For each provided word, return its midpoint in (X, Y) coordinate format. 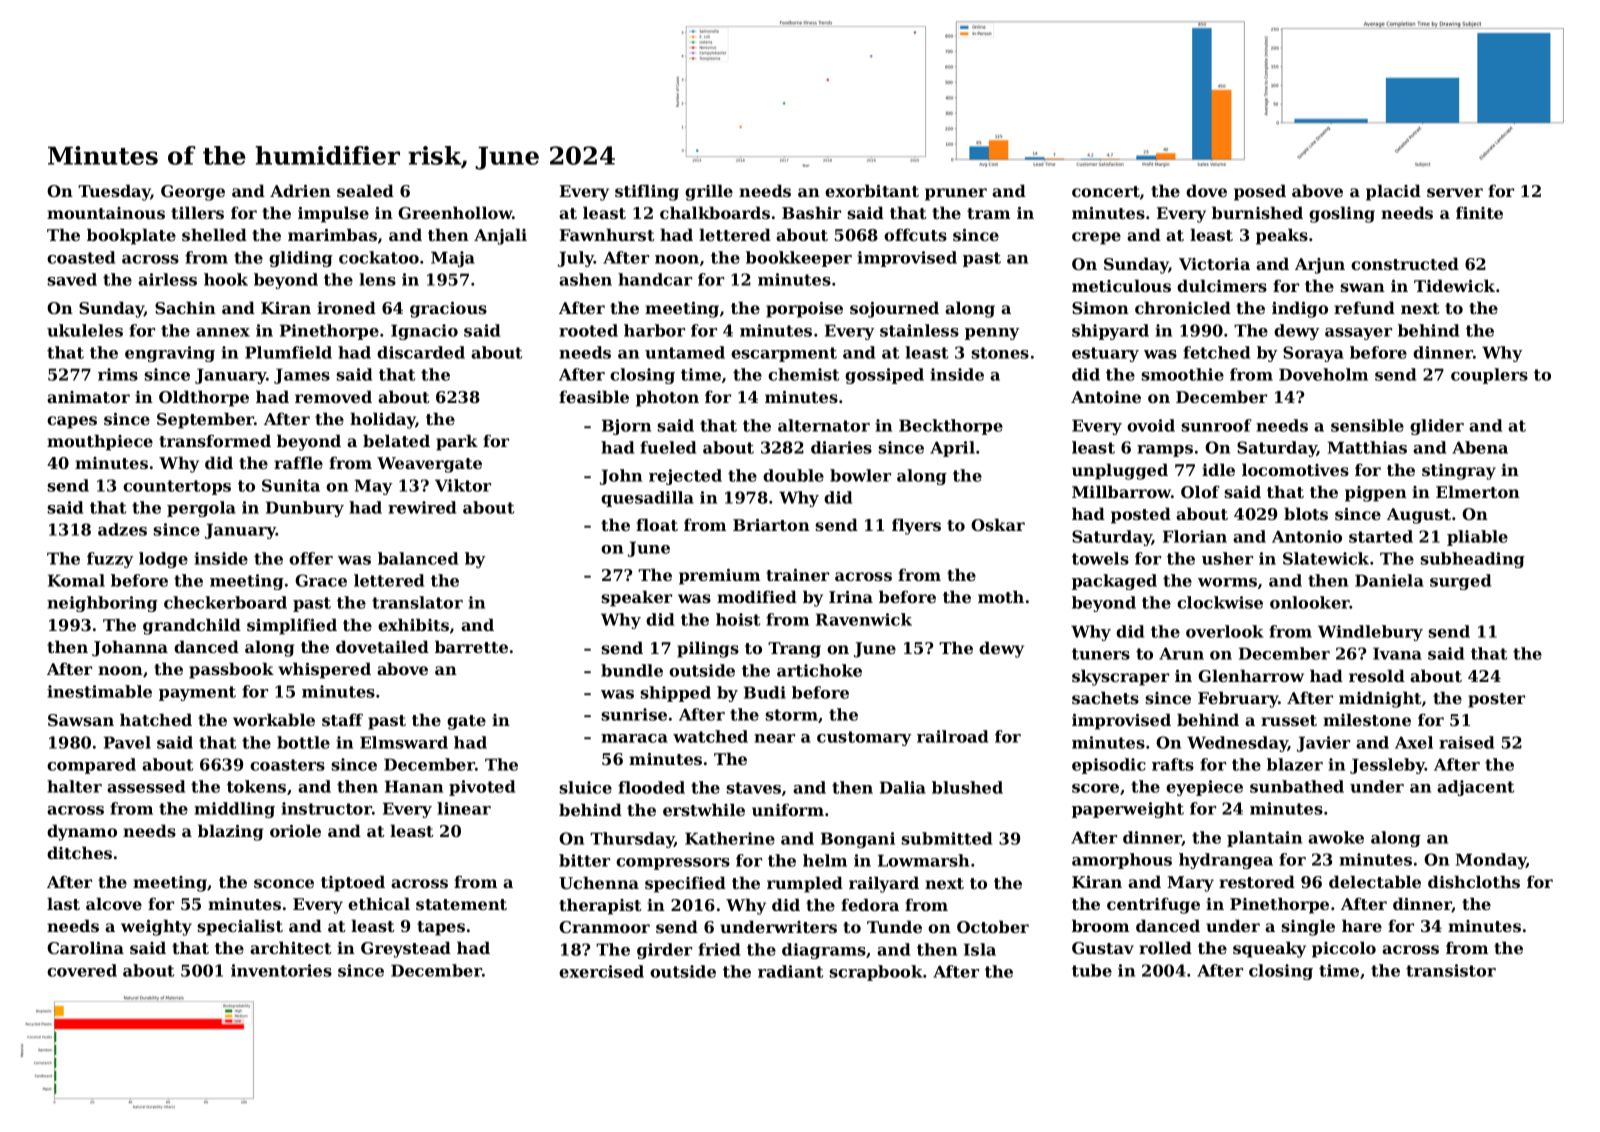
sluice (585, 787)
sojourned (894, 309)
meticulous (1121, 285)
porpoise (804, 310)
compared (91, 766)
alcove (114, 903)
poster (1496, 700)
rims (118, 374)
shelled (214, 234)
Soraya (1313, 354)
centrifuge (1153, 905)
